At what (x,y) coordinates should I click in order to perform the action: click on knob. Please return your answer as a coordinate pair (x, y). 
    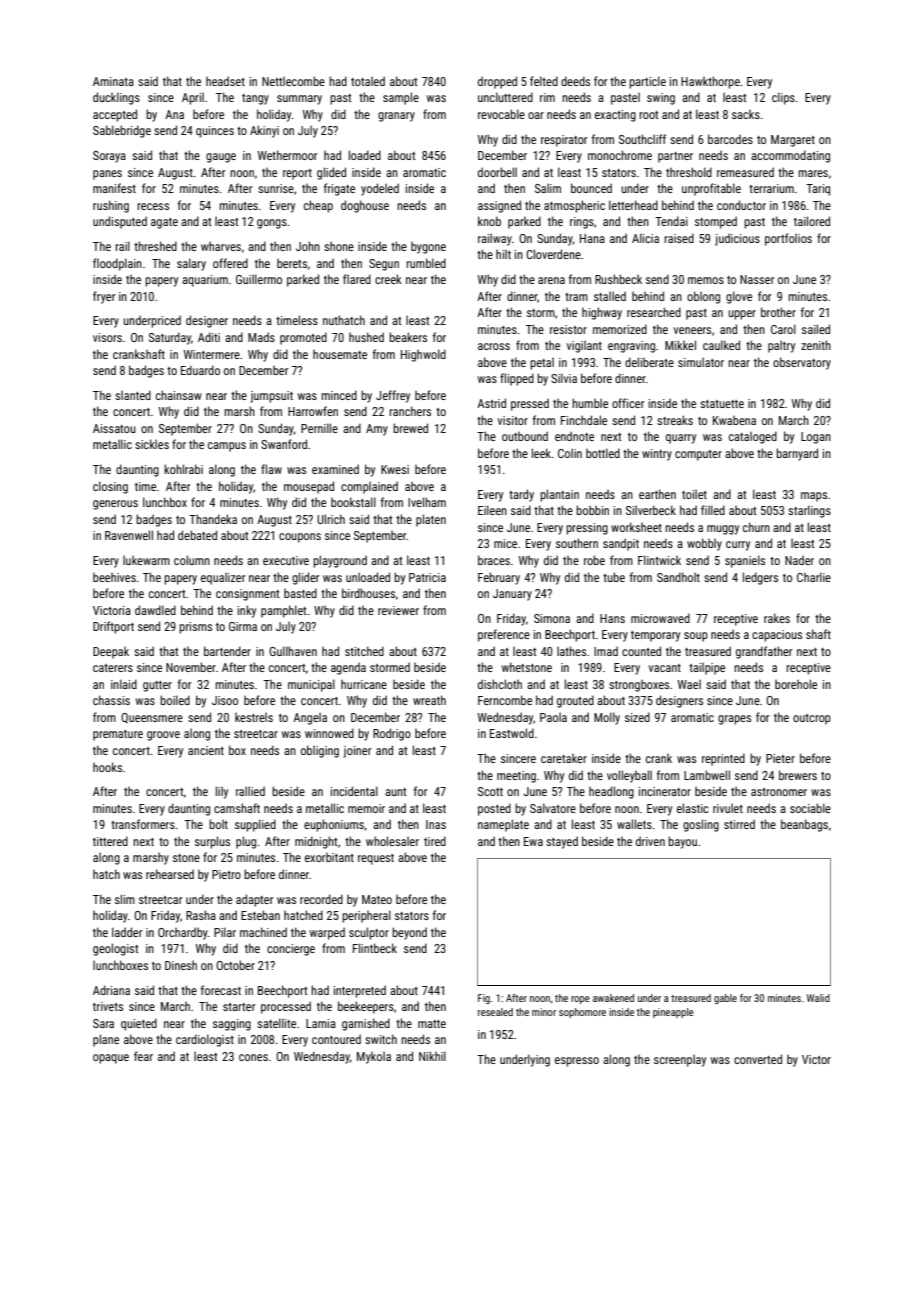
    Looking at the image, I should click on (489, 221).
